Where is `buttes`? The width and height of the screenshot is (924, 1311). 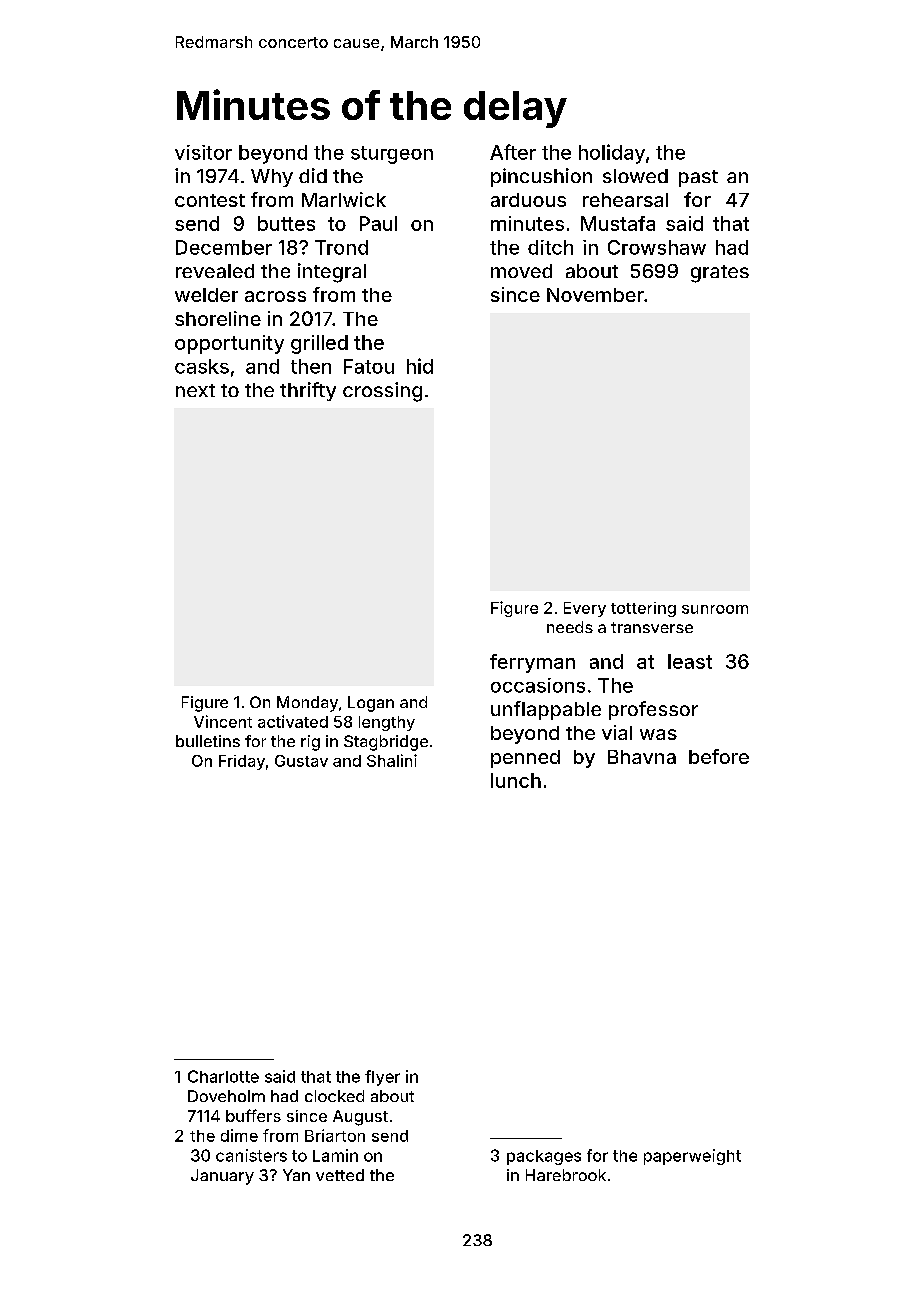 buttes is located at coordinates (286, 223).
